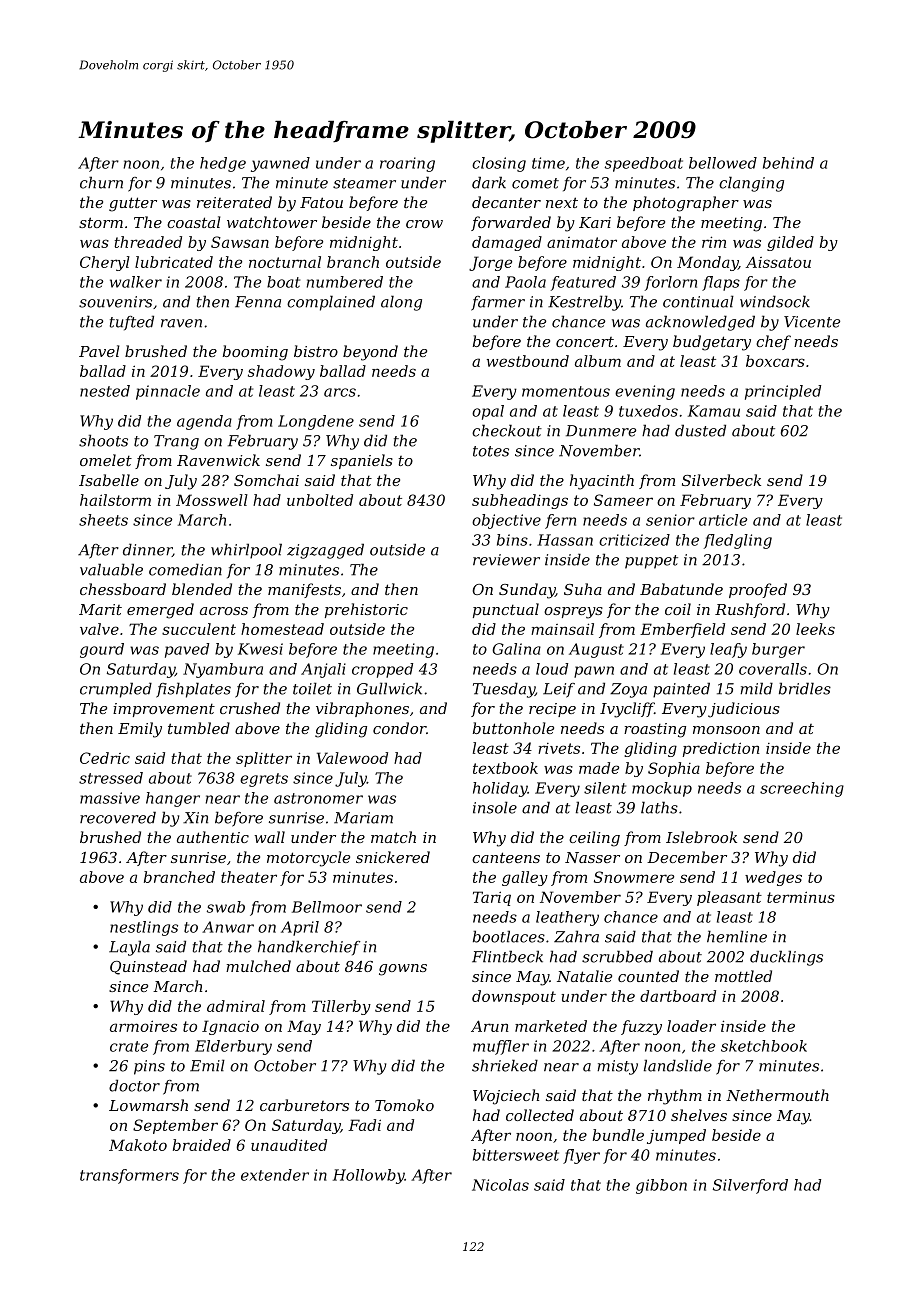 The height and width of the document is (1308, 924). What do you see at coordinates (714, 411) in the document?
I see `Kamau` at bounding box center [714, 411].
